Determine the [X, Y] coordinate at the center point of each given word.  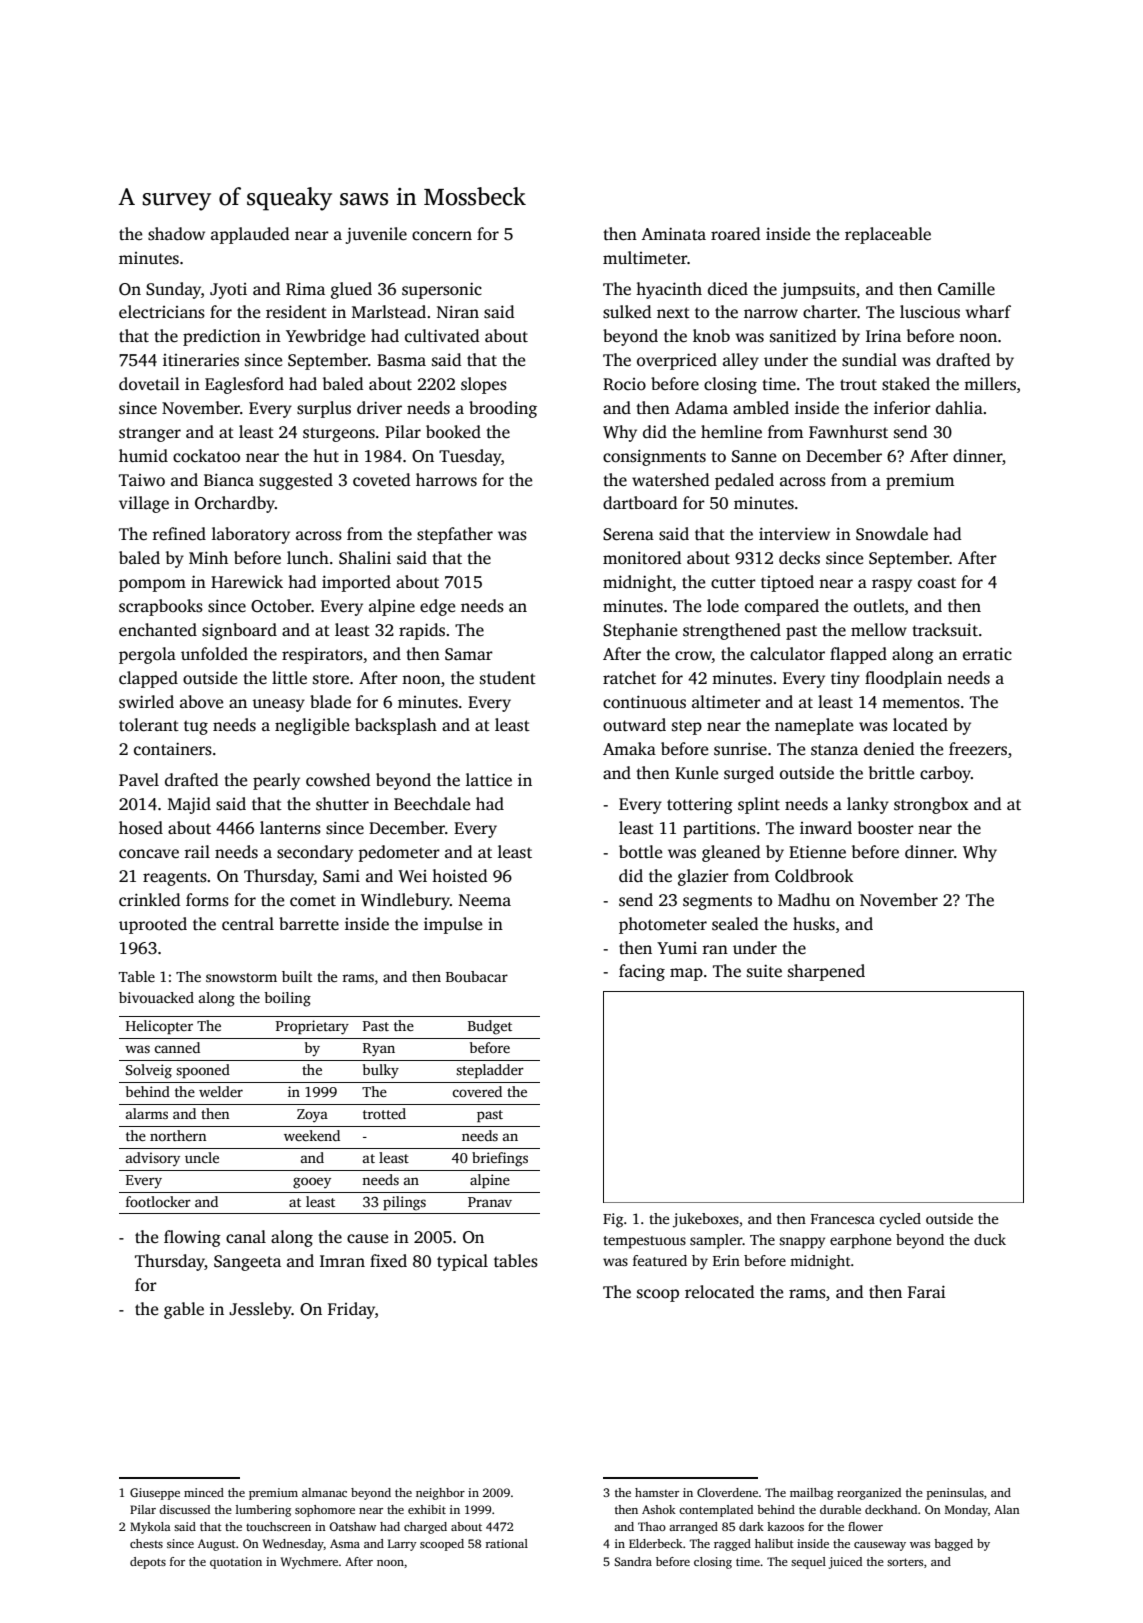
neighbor [440, 1494]
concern [442, 236]
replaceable [888, 235]
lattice [489, 780]
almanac [324, 1492]
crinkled [150, 900]
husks [814, 924]
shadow [176, 234]
